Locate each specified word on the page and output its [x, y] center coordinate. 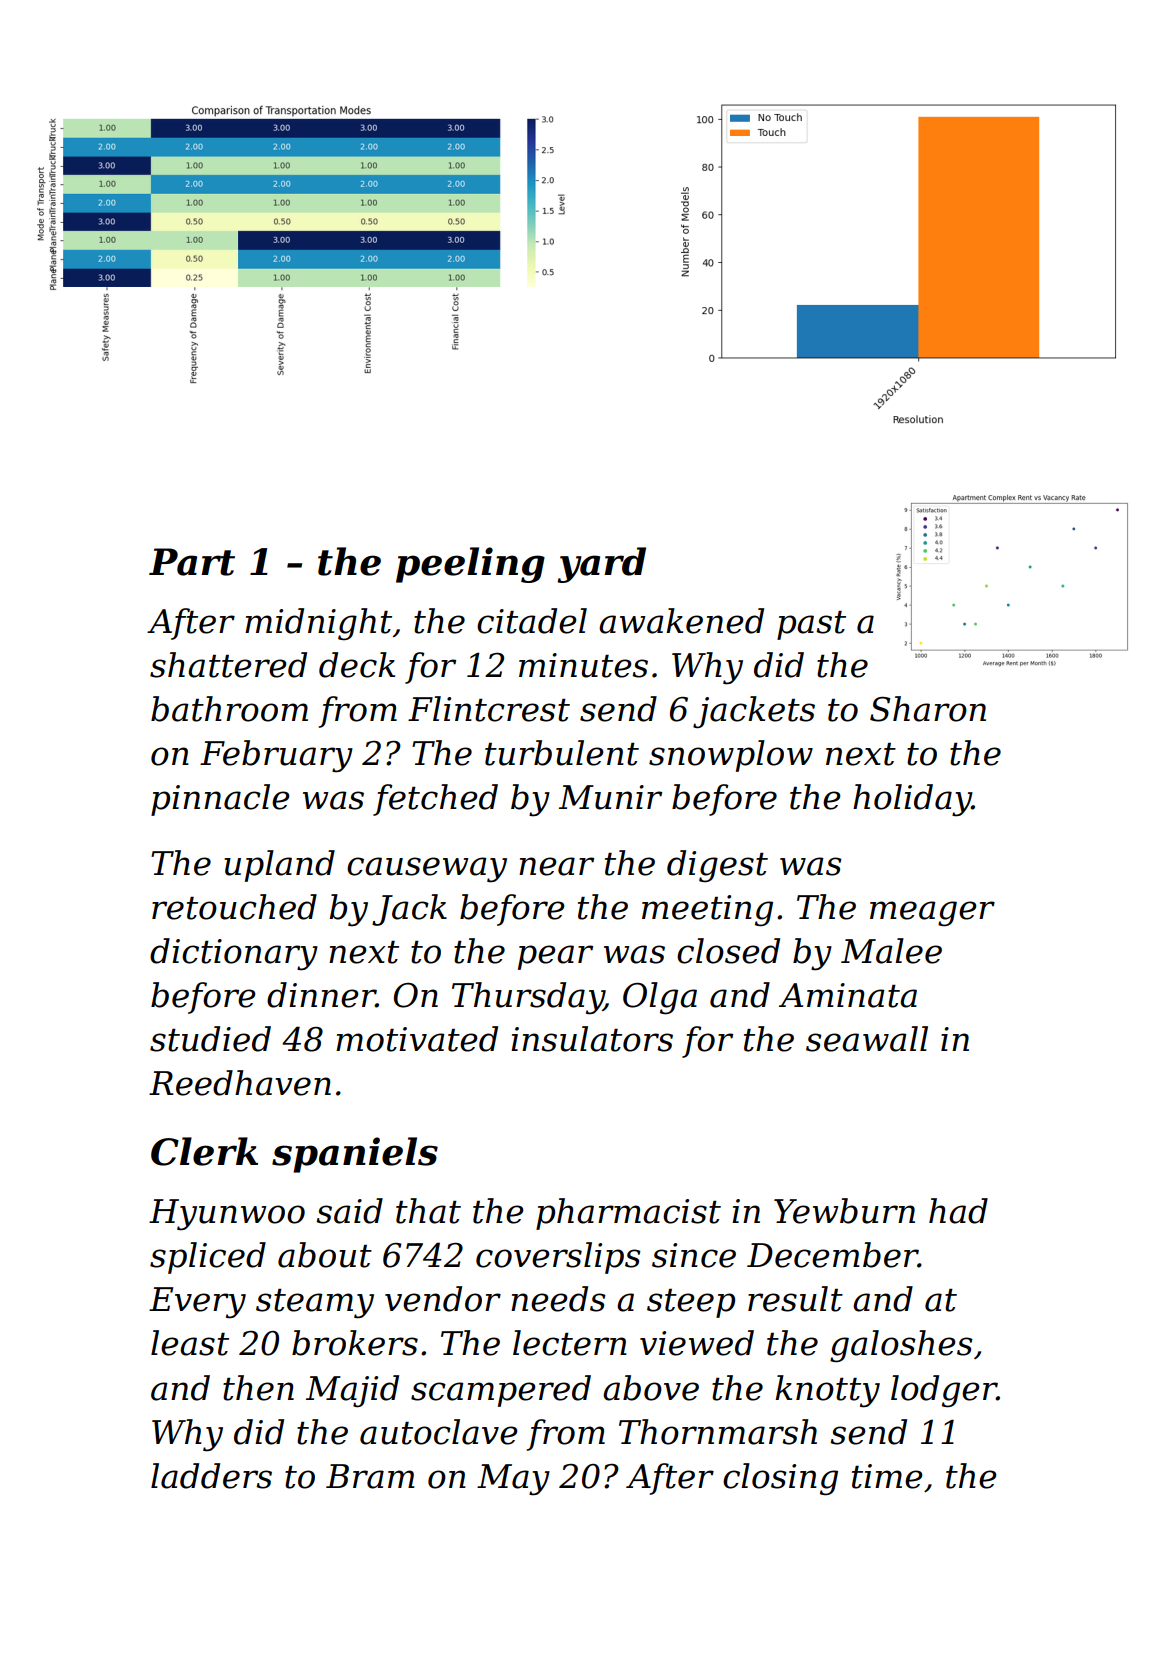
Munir [610, 797]
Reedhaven [240, 1083]
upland [279, 866]
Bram [370, 1476]
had [958, 1211]
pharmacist [628, 1214]
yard [601, 565]
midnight [318, 624]
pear [555, 957]
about [325, 1255]
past [811, 625]
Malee [891, 951]
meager [932, 914]
